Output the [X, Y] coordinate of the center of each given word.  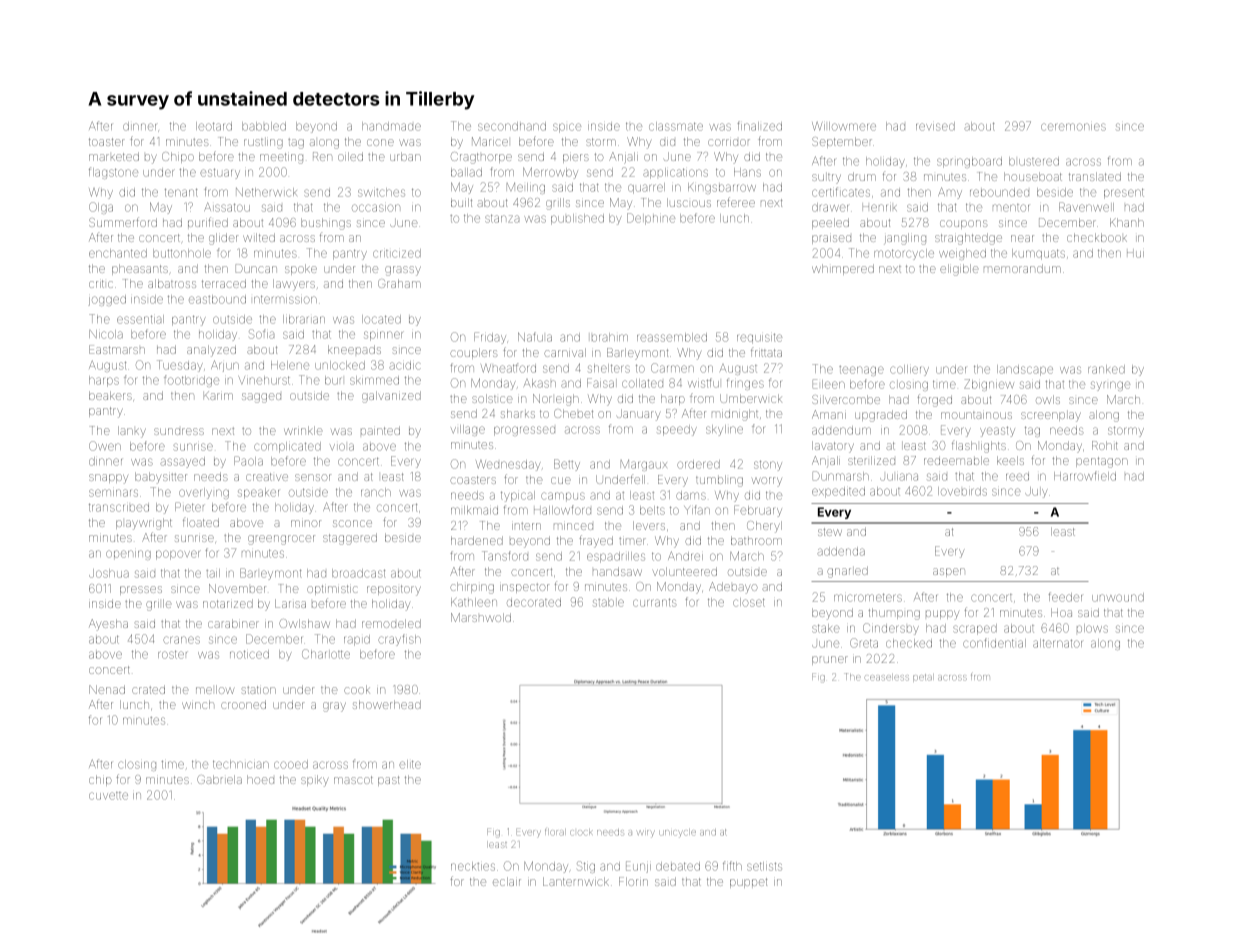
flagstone [113, 173]
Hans [747, 172]
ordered [698, 464]
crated [148, 689]
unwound [1118, 597]
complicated [287, 447]
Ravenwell [1086, 207]
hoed [260, 779]
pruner [830, 660]
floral [554, 832]
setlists [764, 866]
